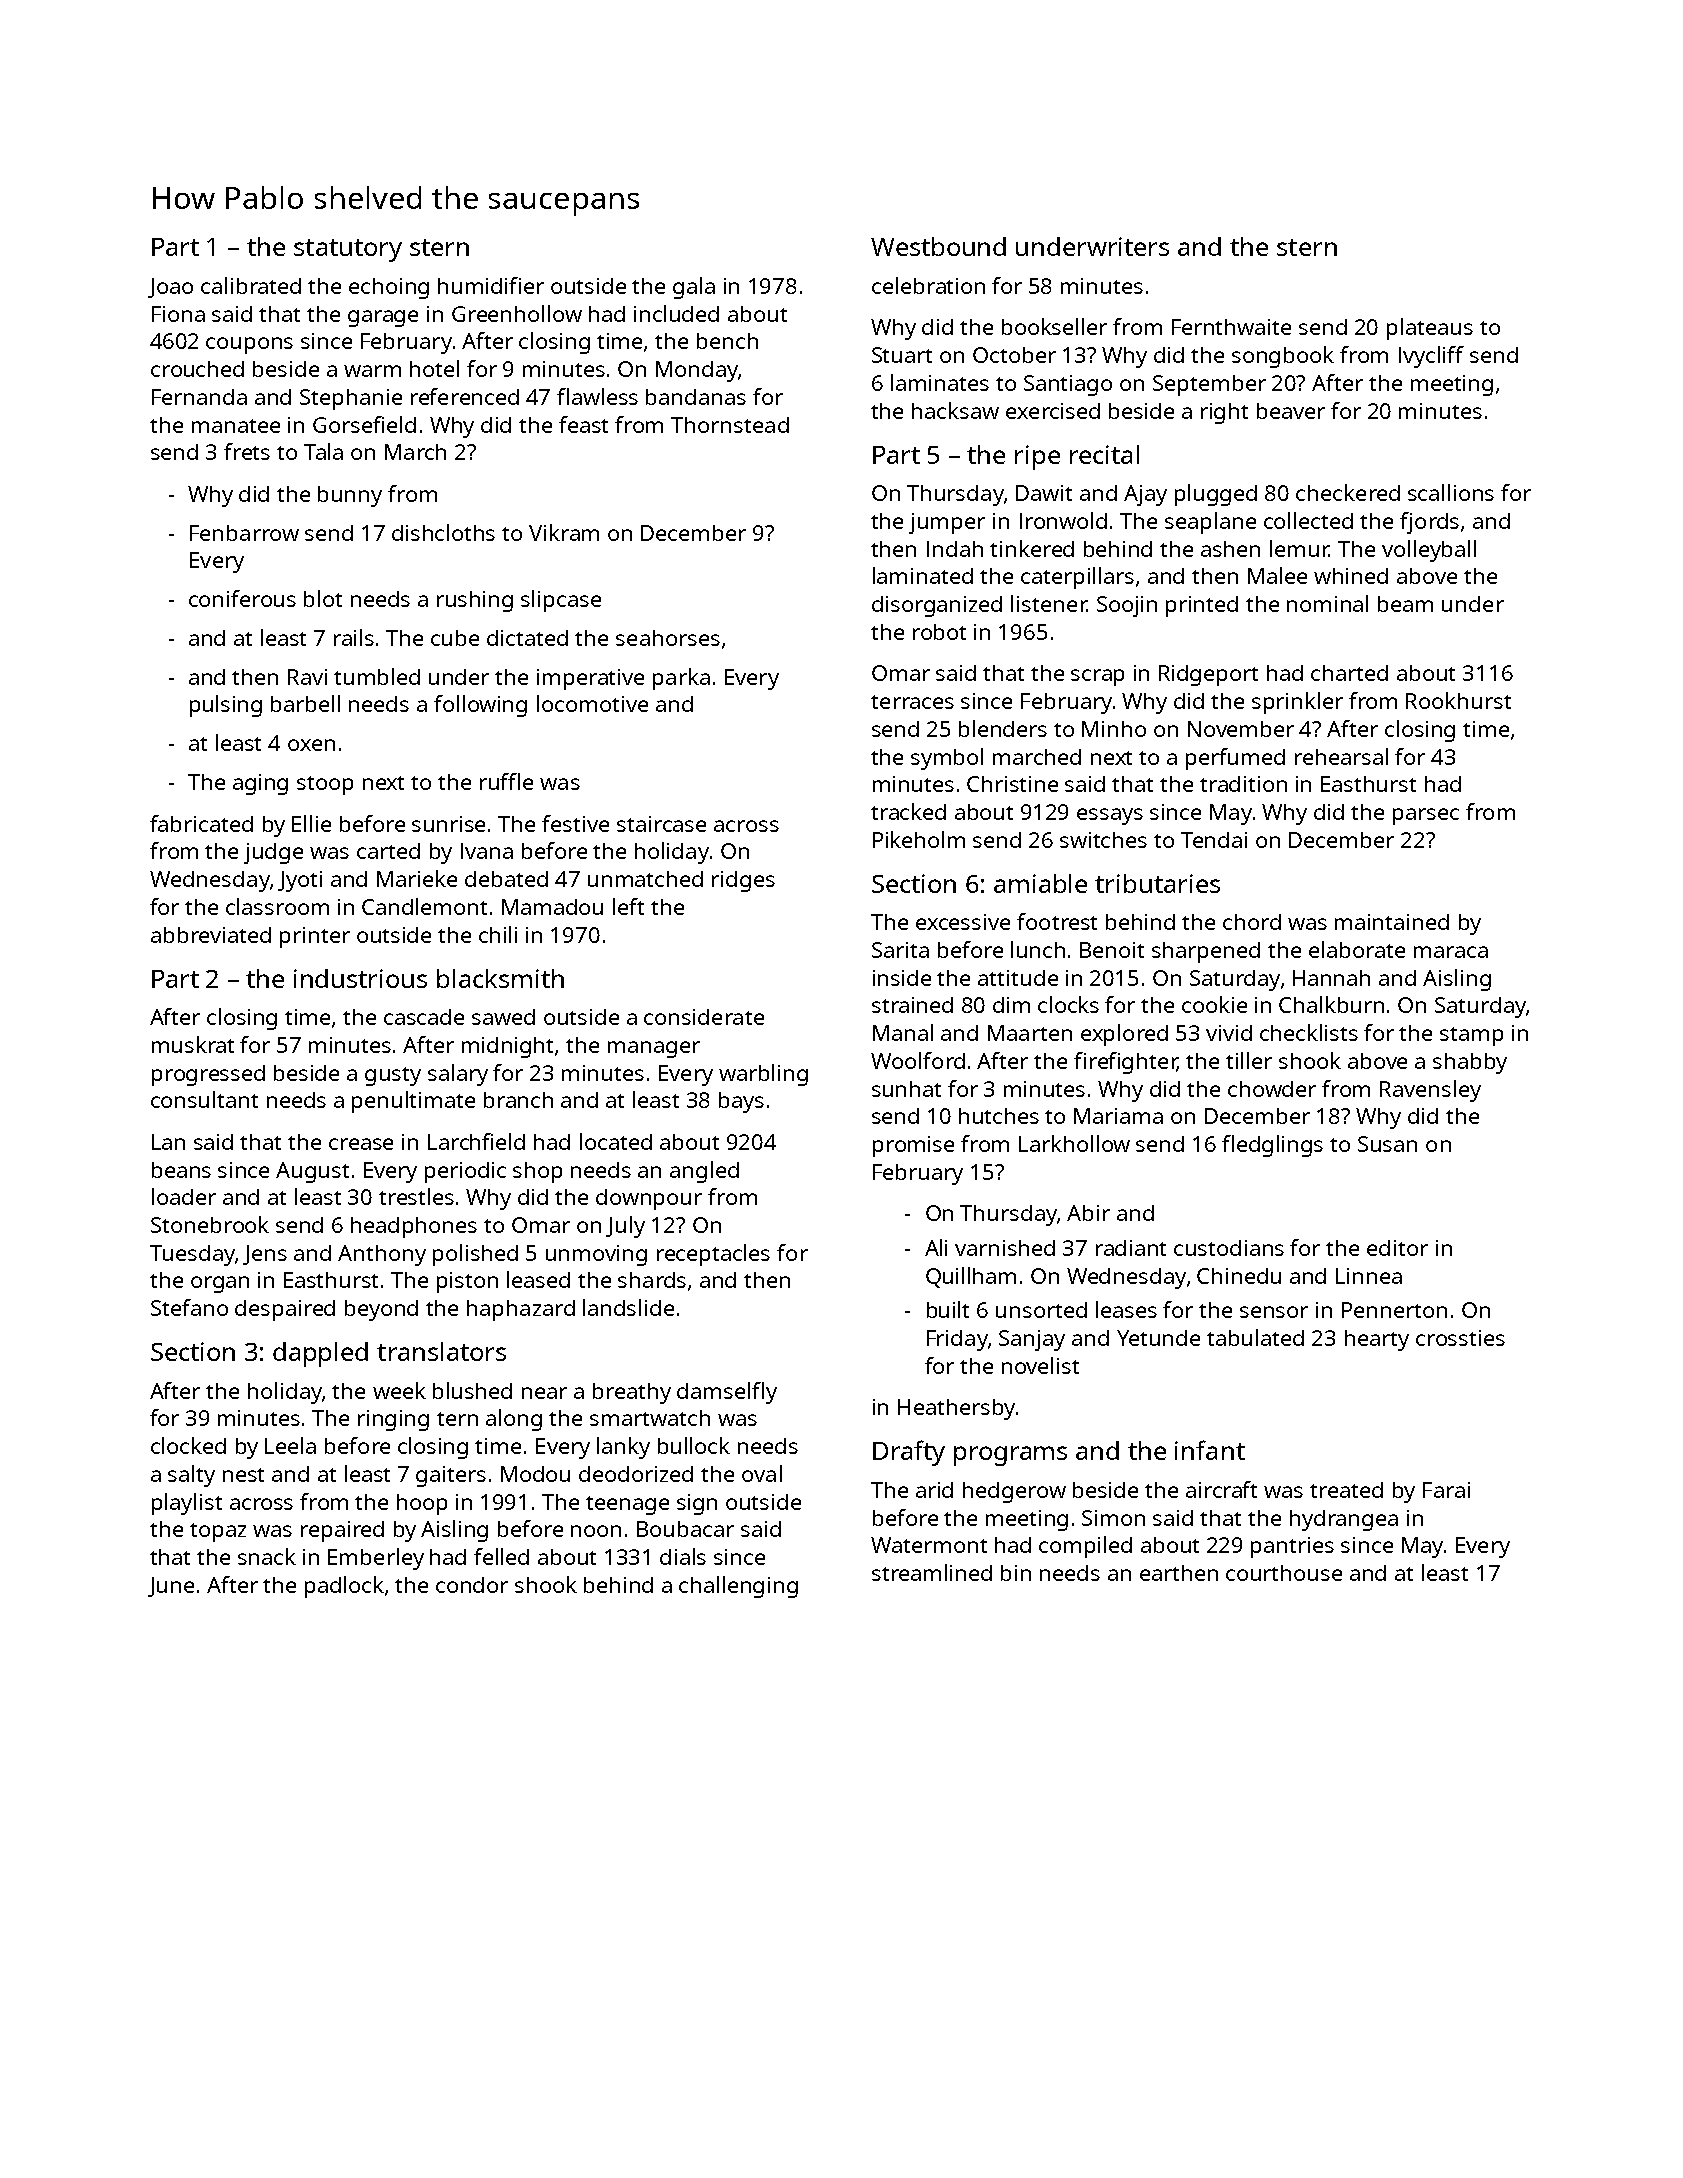  Describe the element at coordinates (938, 246) in the screenshot. I see `Westbound` at that location.
